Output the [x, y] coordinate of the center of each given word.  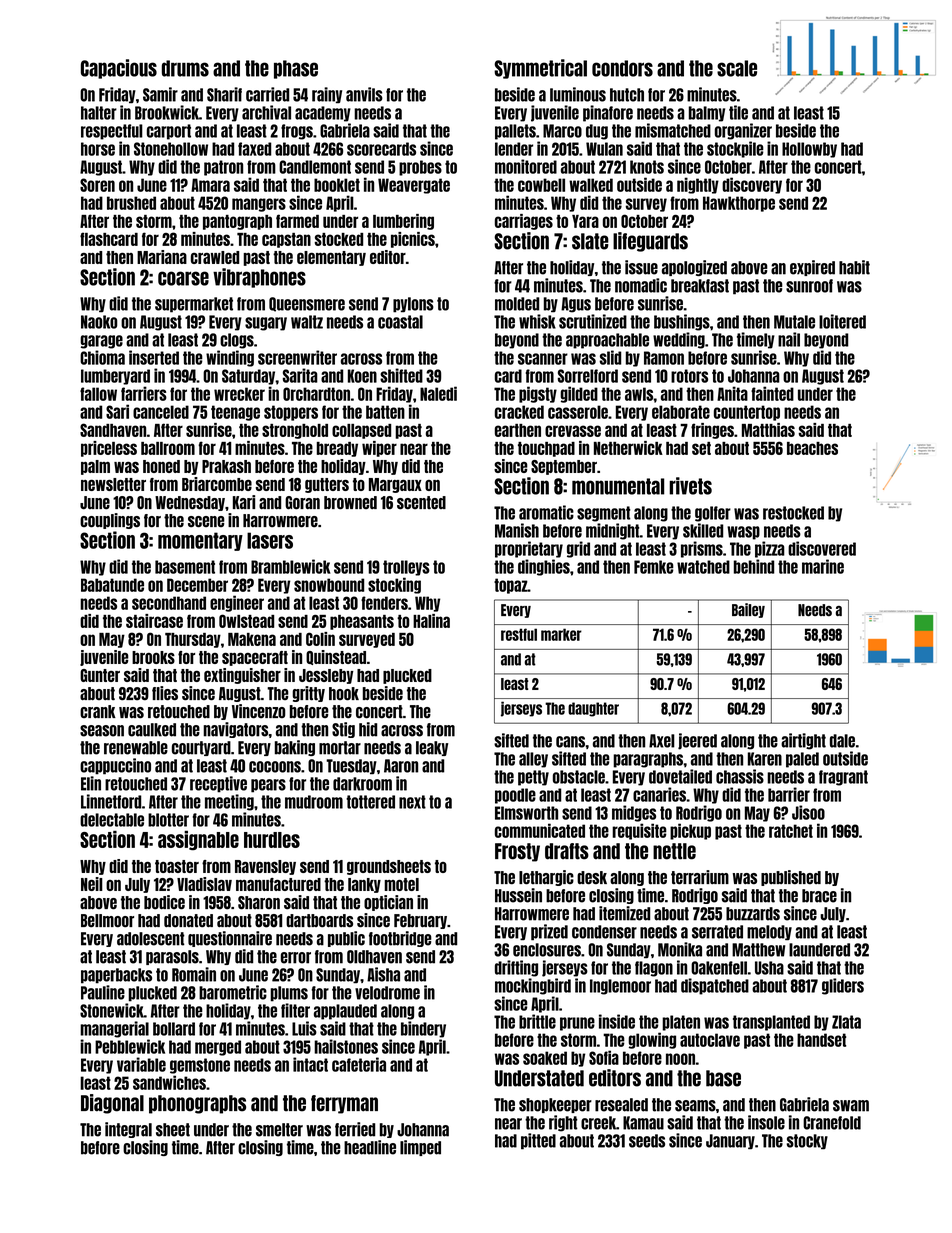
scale [737, 68]
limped [420, 1148]
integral [128, 1130]
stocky [807, 1142]
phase [296, 69]
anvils [364, 94]
